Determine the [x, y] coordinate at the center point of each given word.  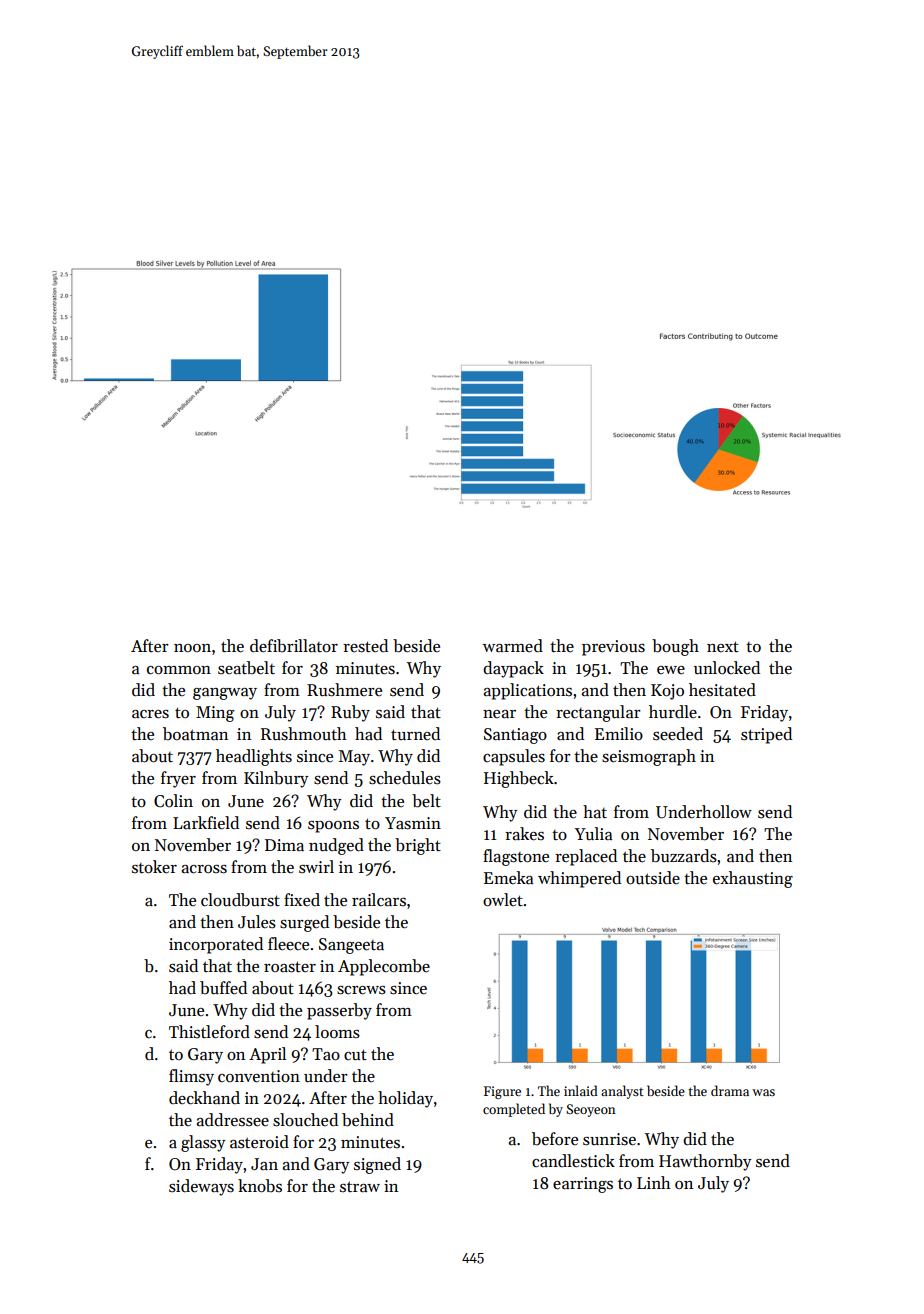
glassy [203, 1143]
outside [653, 878]
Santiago [515, 736]
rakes [524, 834]
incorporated [216, 945]
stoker [154, 867]
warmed [513, 646]
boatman [195, 734]
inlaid [581, 1090]
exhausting [753, 879]
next [723, 646]
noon [192, 648]
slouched [305, 1120]
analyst [622, 1092]
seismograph [649, 757]
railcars [379, 900]
